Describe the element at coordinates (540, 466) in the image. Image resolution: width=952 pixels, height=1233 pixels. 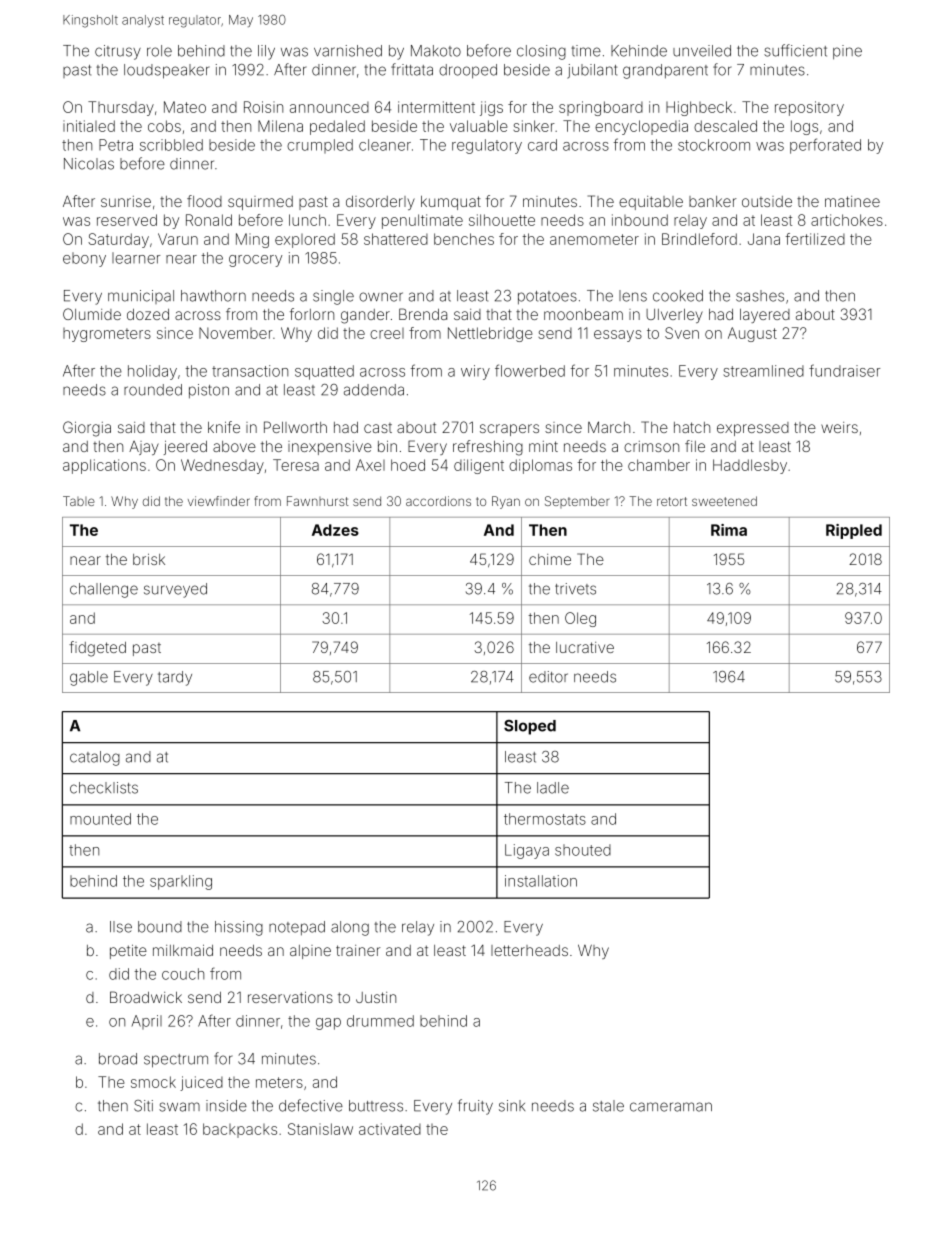
I see `diplomas` at that location.
